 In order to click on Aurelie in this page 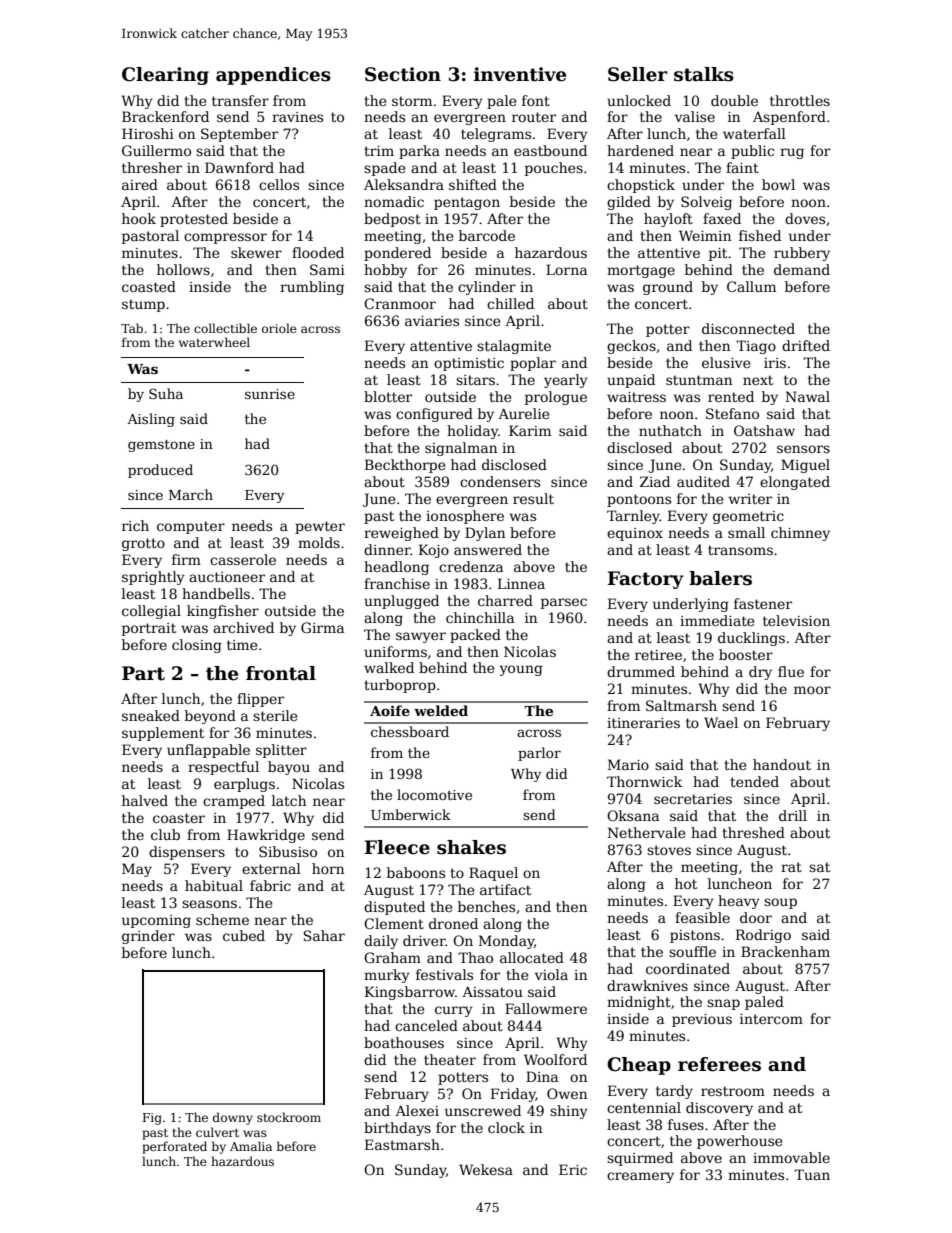, I will do `click(524, 413)`.
